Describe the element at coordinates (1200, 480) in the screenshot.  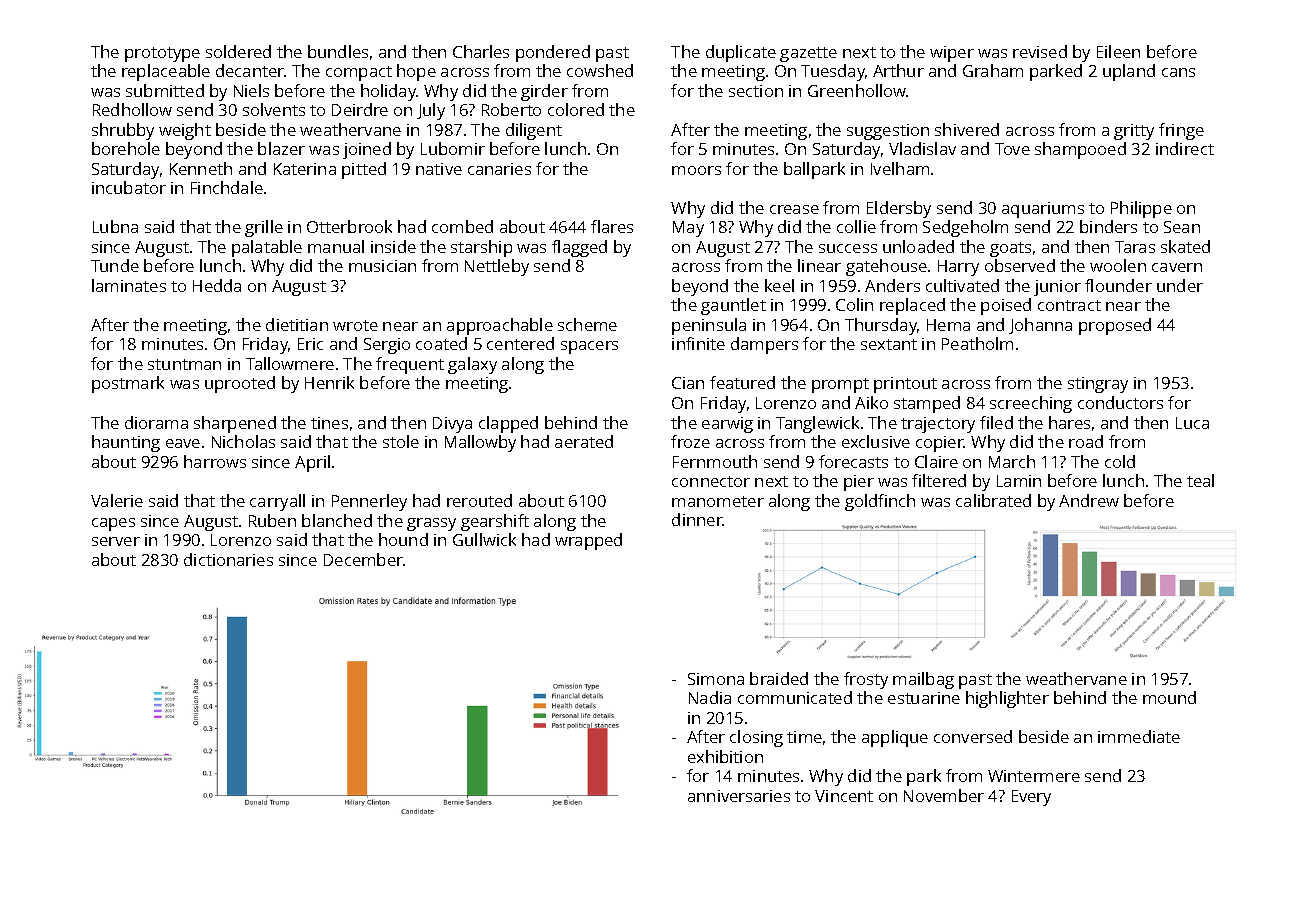
I see `teal` at that location.
